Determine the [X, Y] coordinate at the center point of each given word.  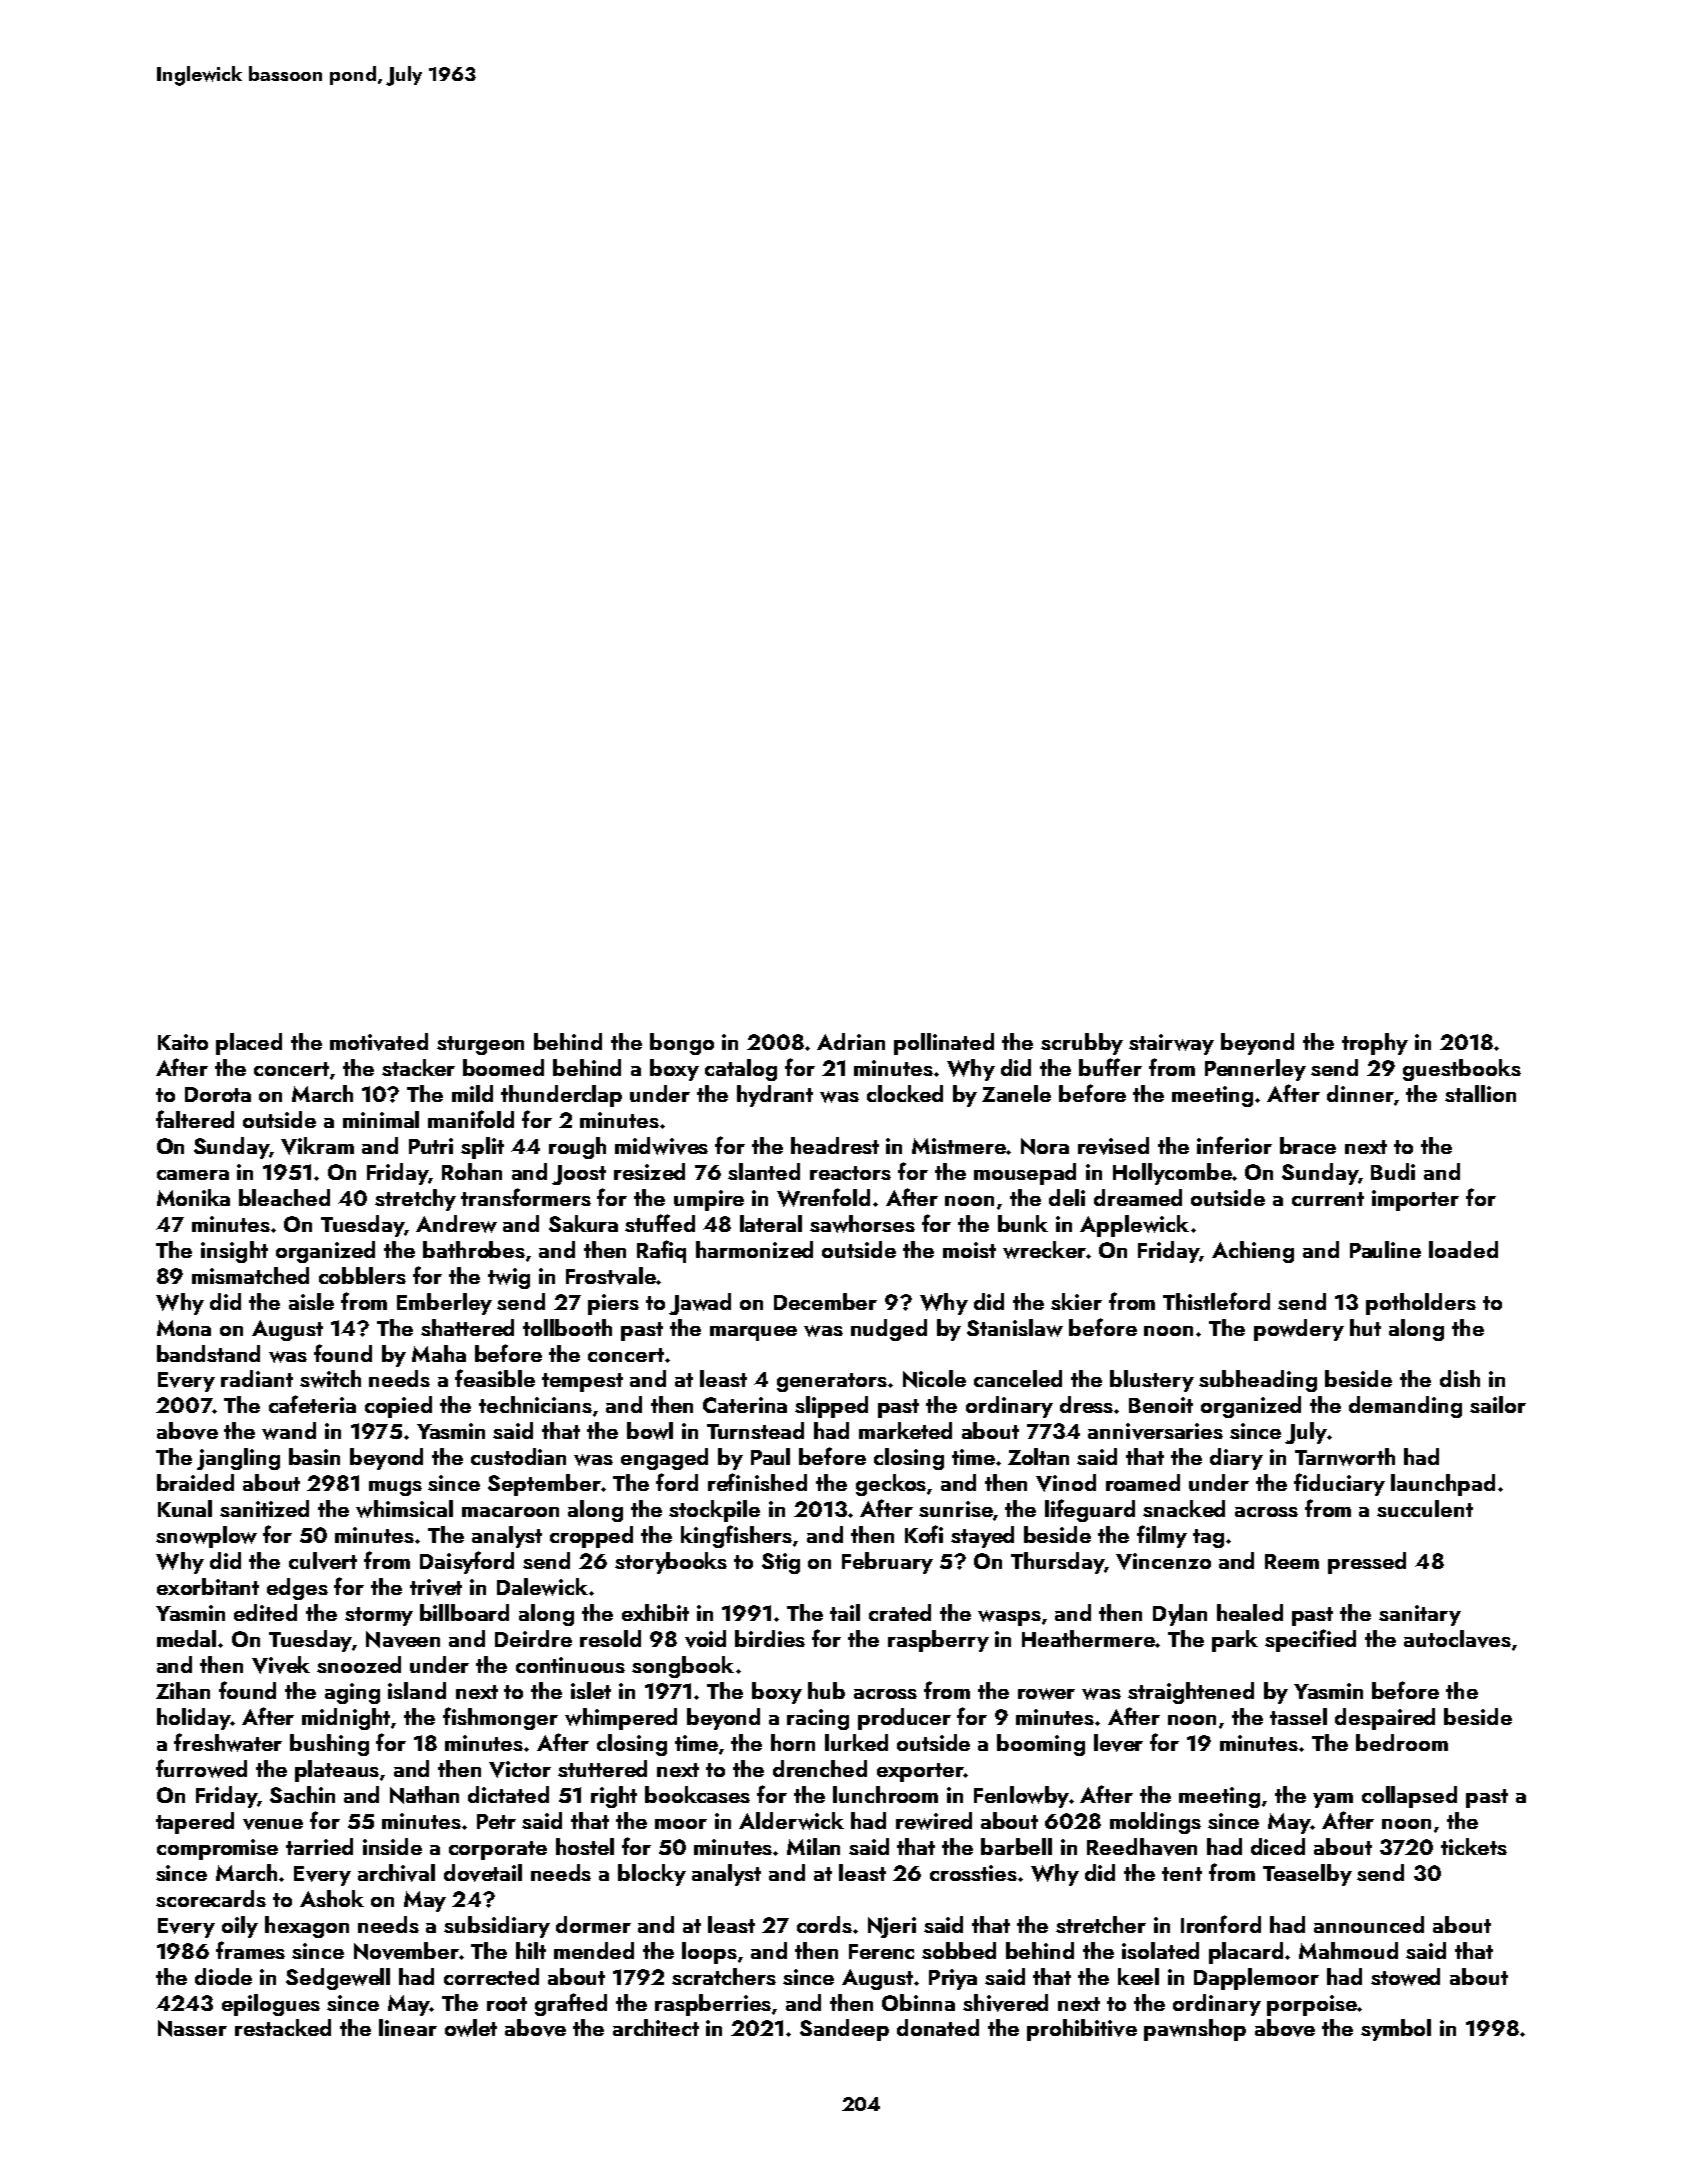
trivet [436, 1587]
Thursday [1057, 1563]
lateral [771, 1223]
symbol [1396, 2030]
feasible [495, 1378]
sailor [1498, 1404]
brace [1308, 1145]
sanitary [1420, 1615]
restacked [283, 2027]
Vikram [317, 1146]
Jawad [700, 1304]
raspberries [713, 2005]
